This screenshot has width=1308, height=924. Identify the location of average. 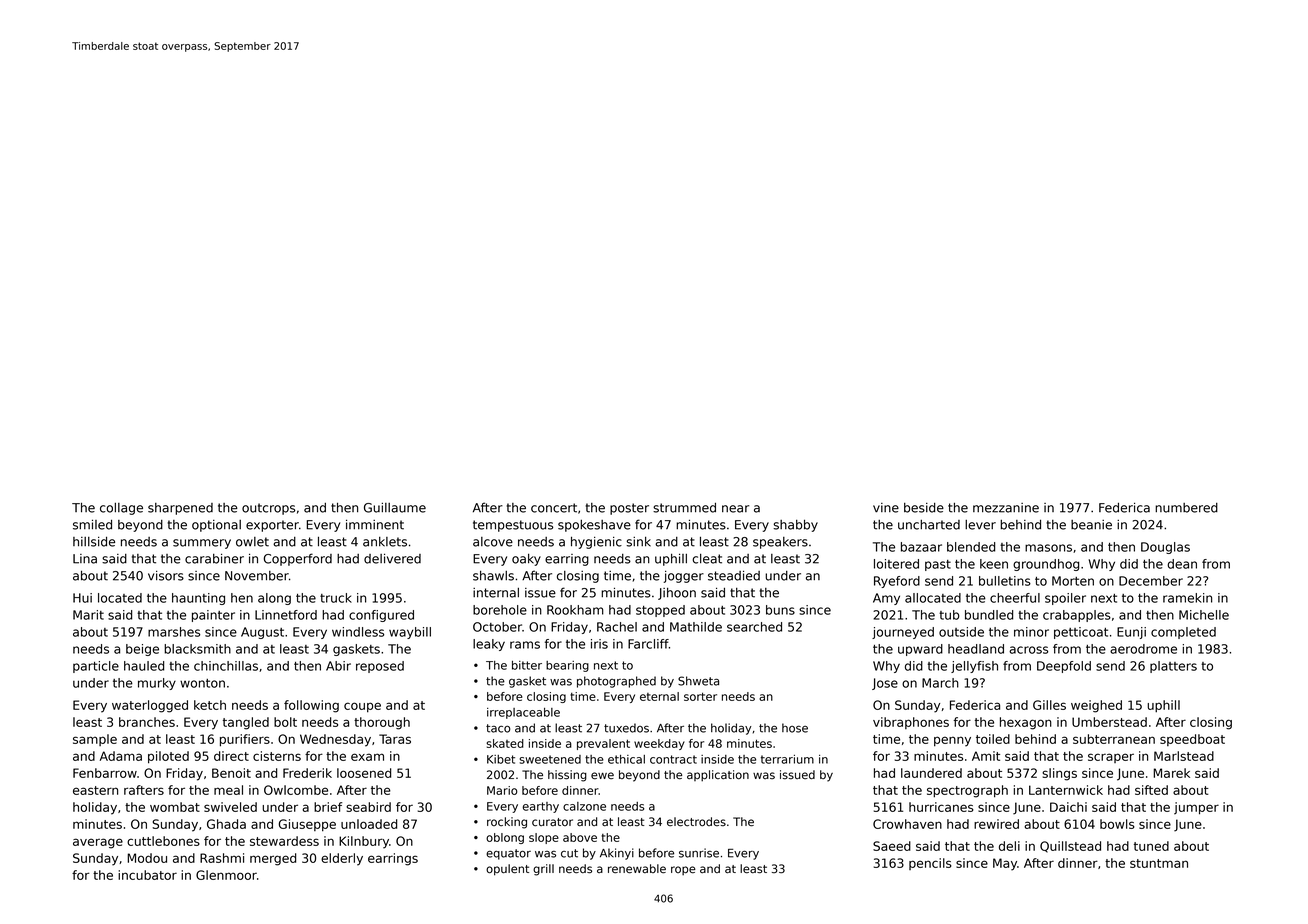
(98, 843).
